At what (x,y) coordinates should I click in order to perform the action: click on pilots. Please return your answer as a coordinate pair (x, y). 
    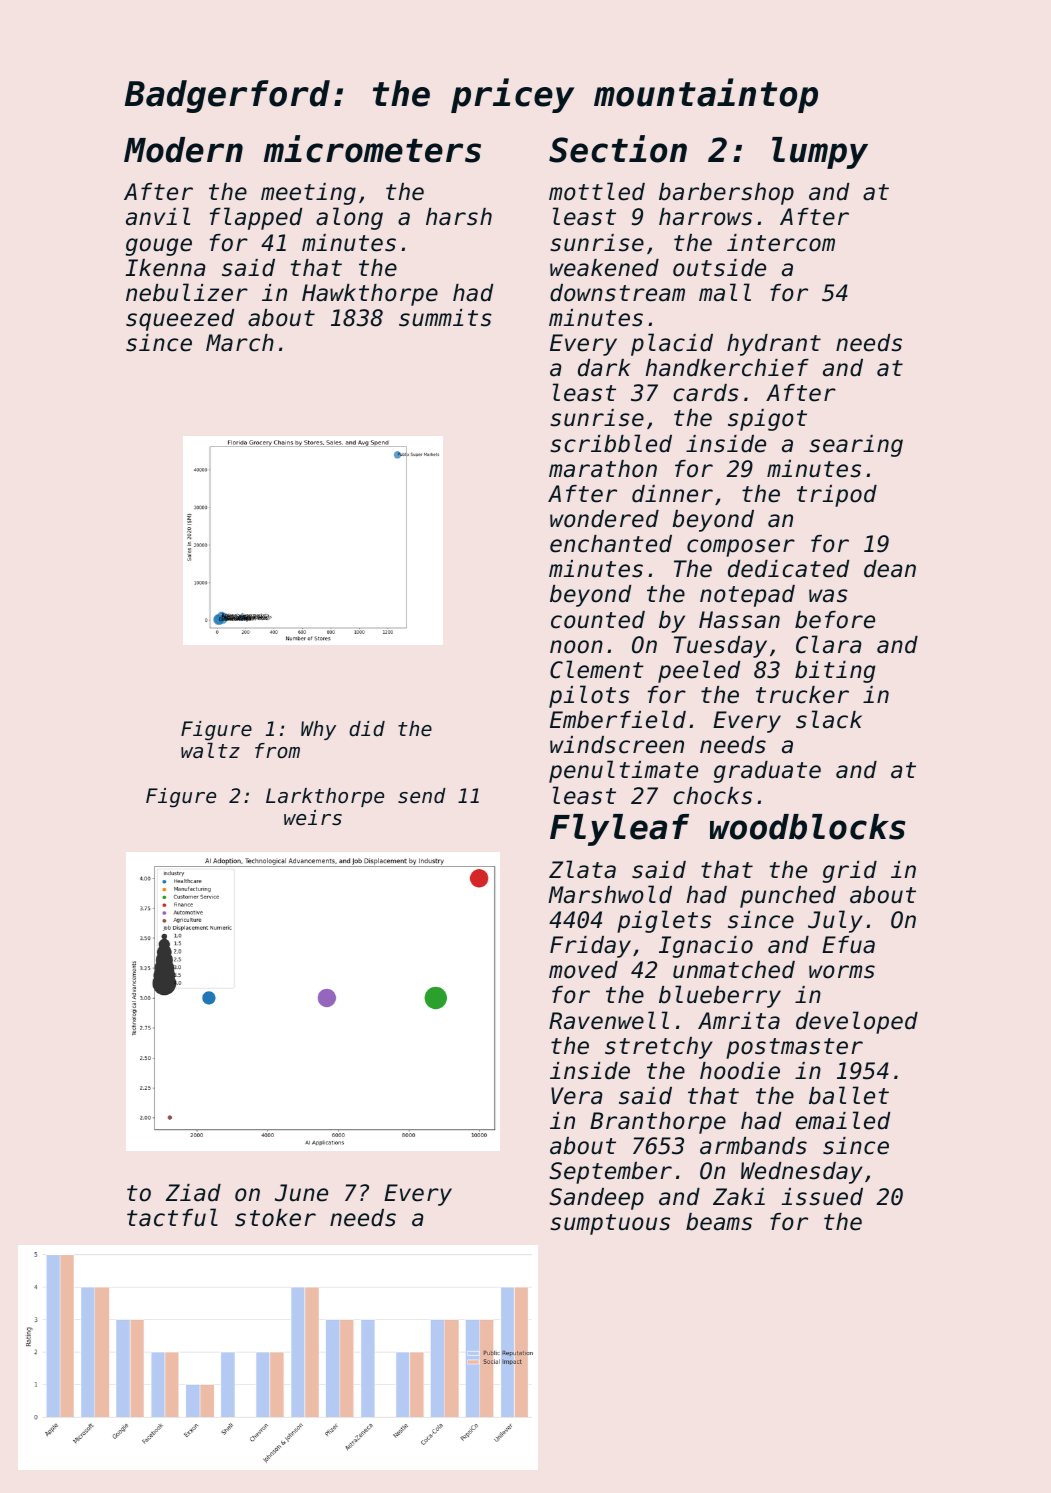
    Looking at the image, I should click on (589, 696).
